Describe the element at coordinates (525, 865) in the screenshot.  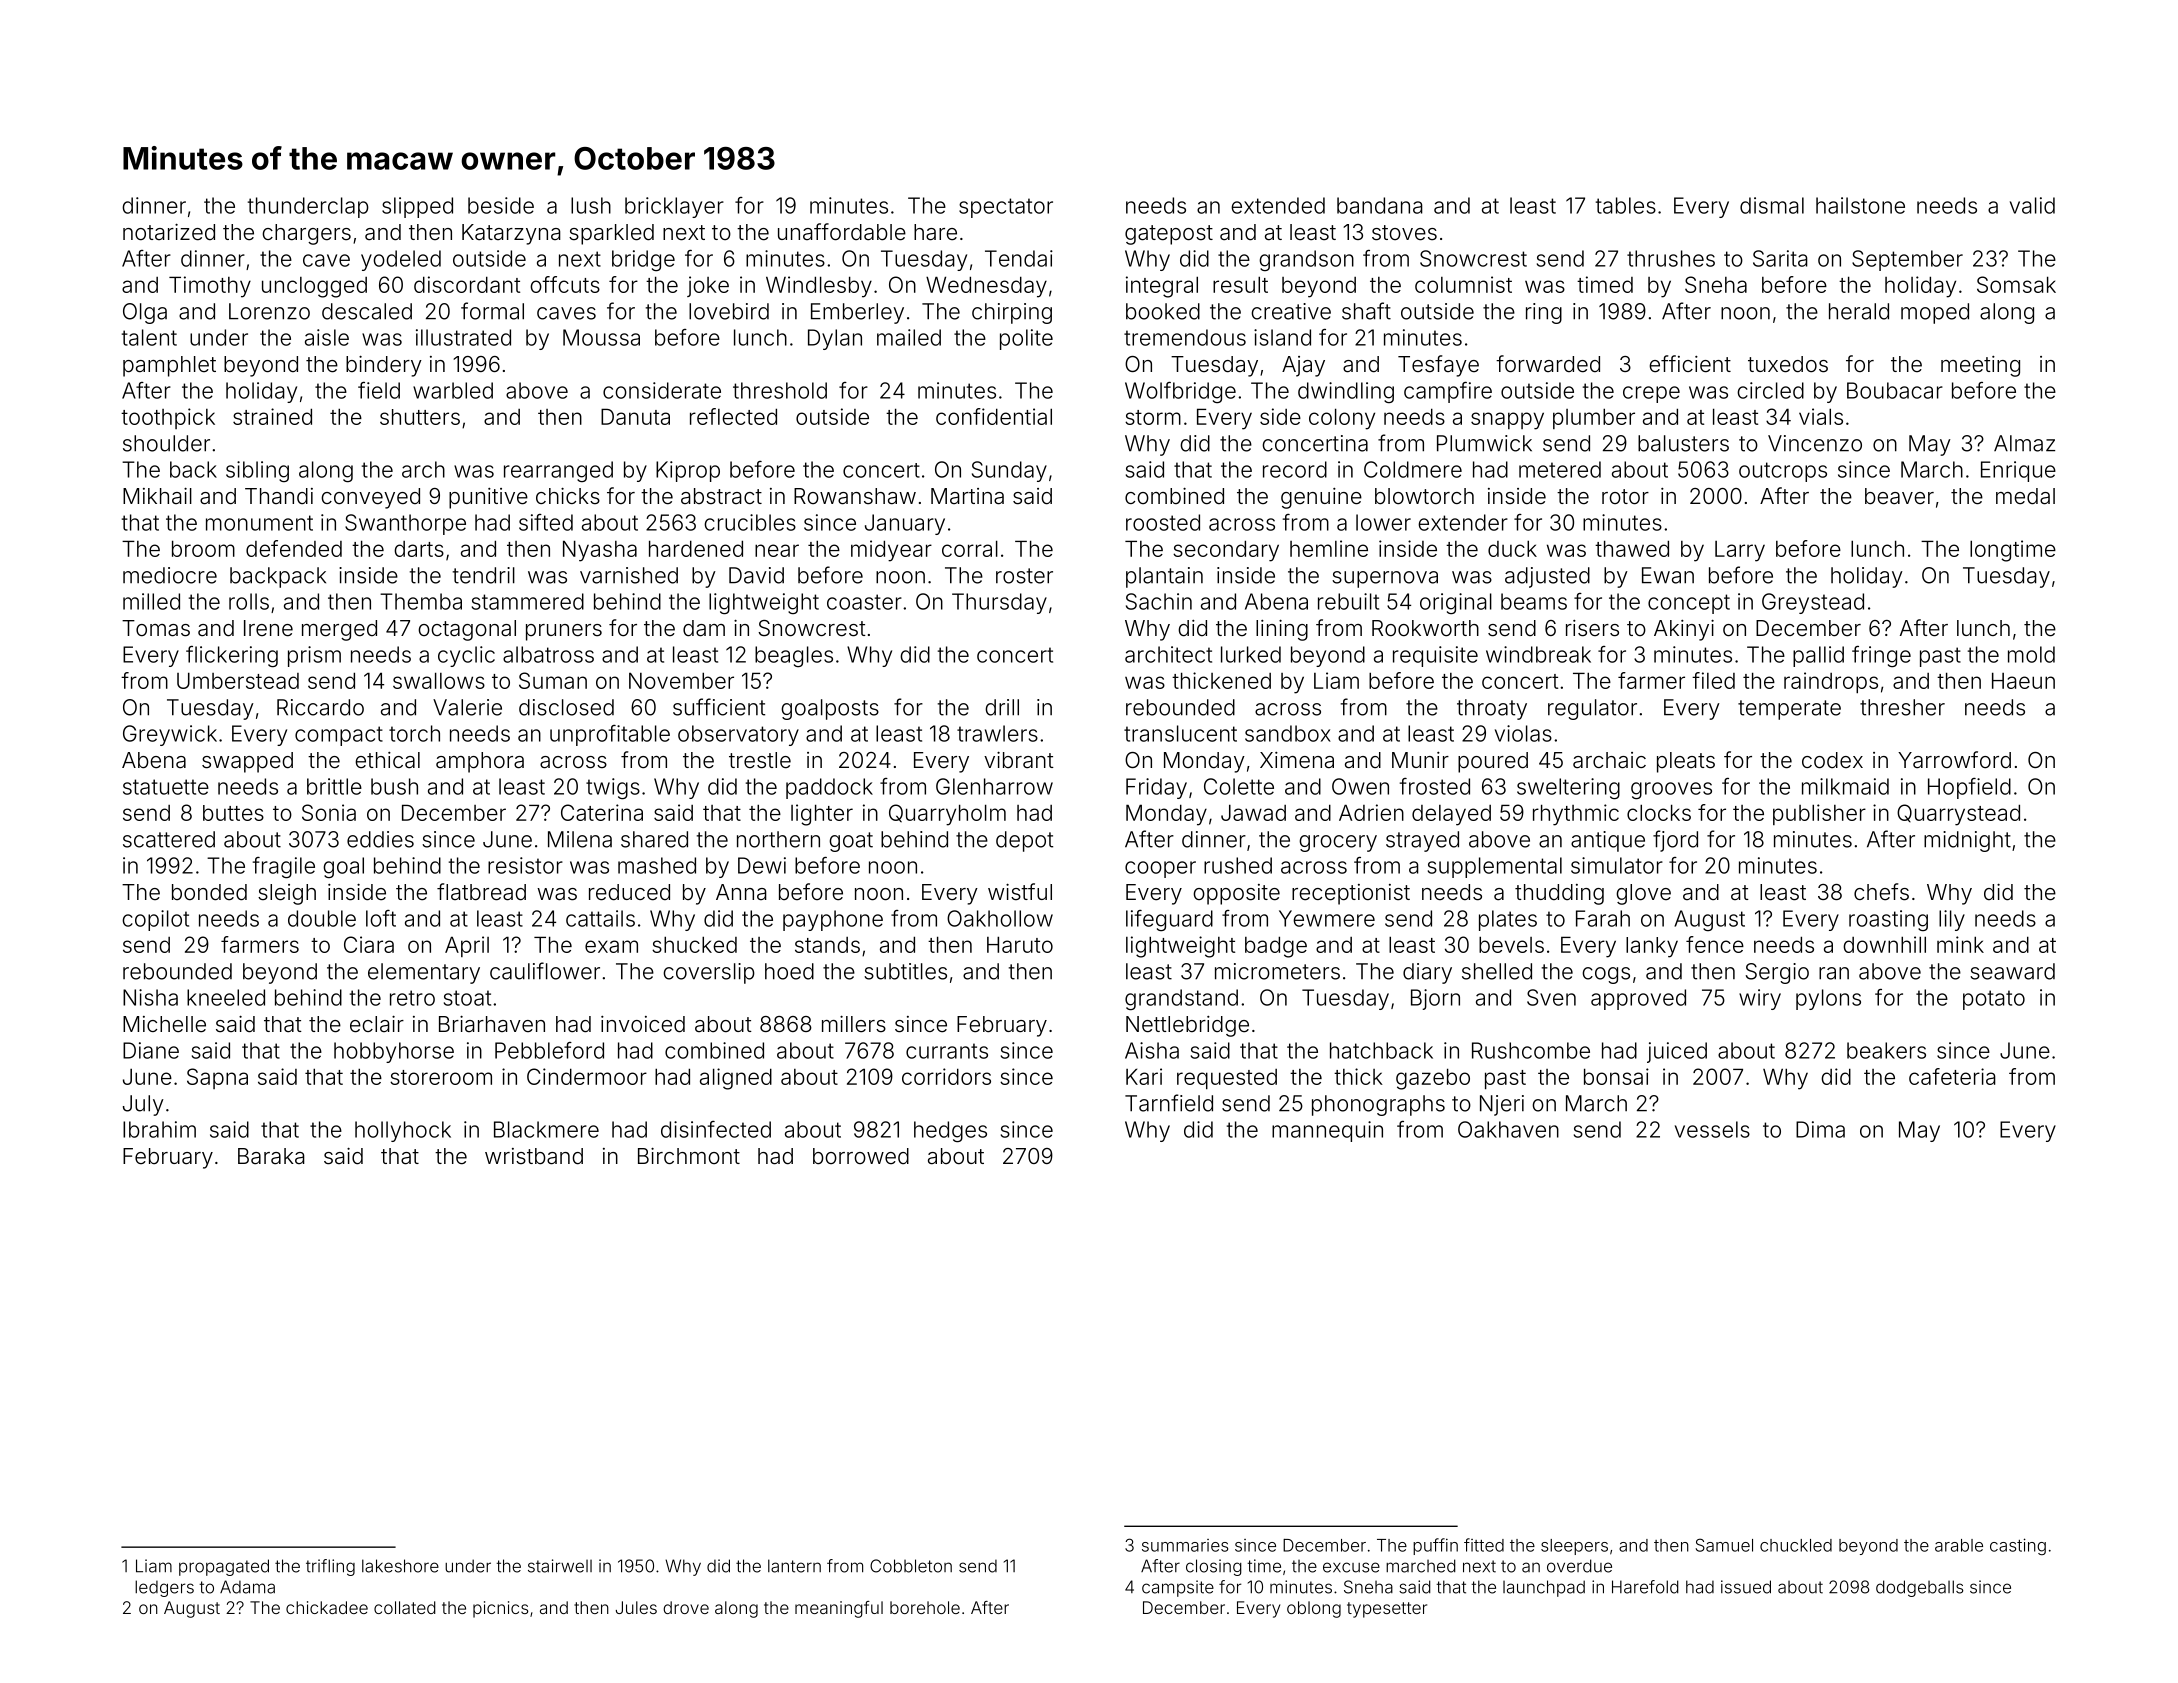
I see `resistor` at that location.
